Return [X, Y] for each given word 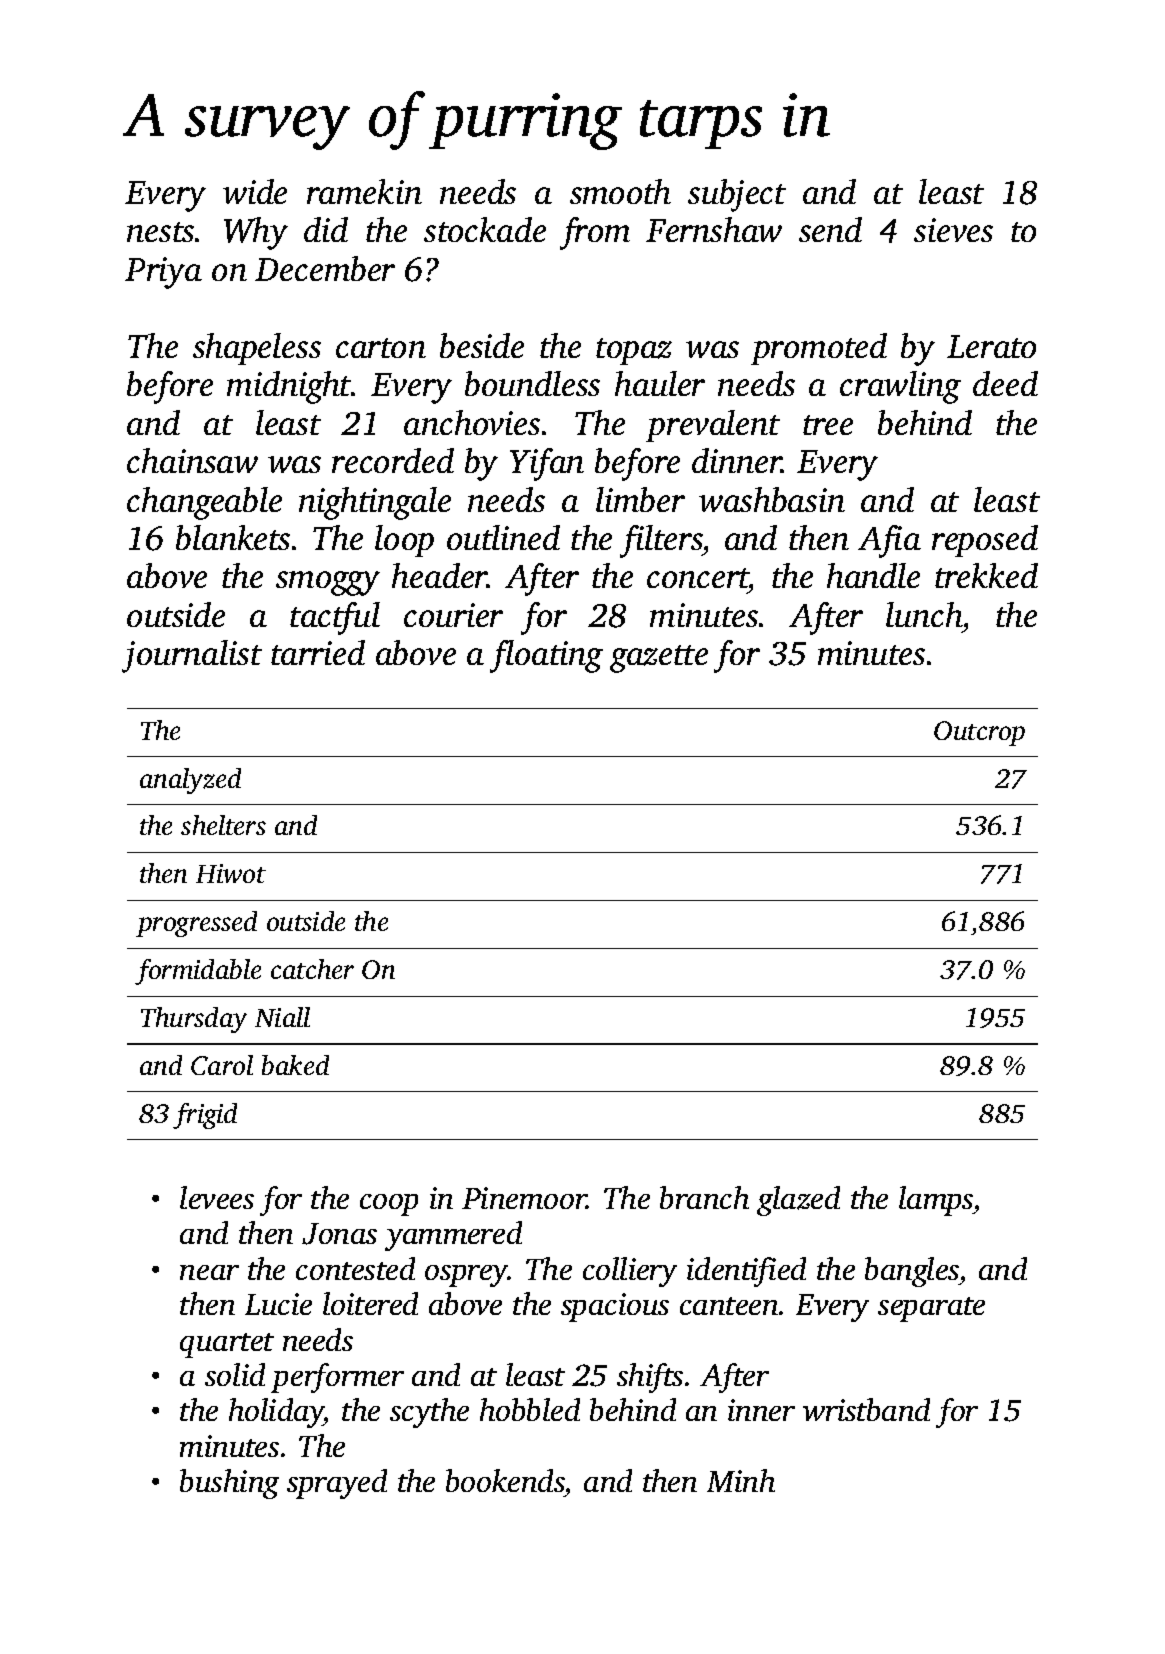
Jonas [339, 1234]
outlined [503, 537]
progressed [196, 924]
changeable [204, 503]
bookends [505, 1480]
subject [737, 195]
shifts [650, 1378]
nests [160, 232]
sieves [953, 230]
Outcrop [979, 733]
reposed [985, 541]
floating [546, 656]
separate [931, 1309]
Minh [741, 1480]
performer [337, 1378]
